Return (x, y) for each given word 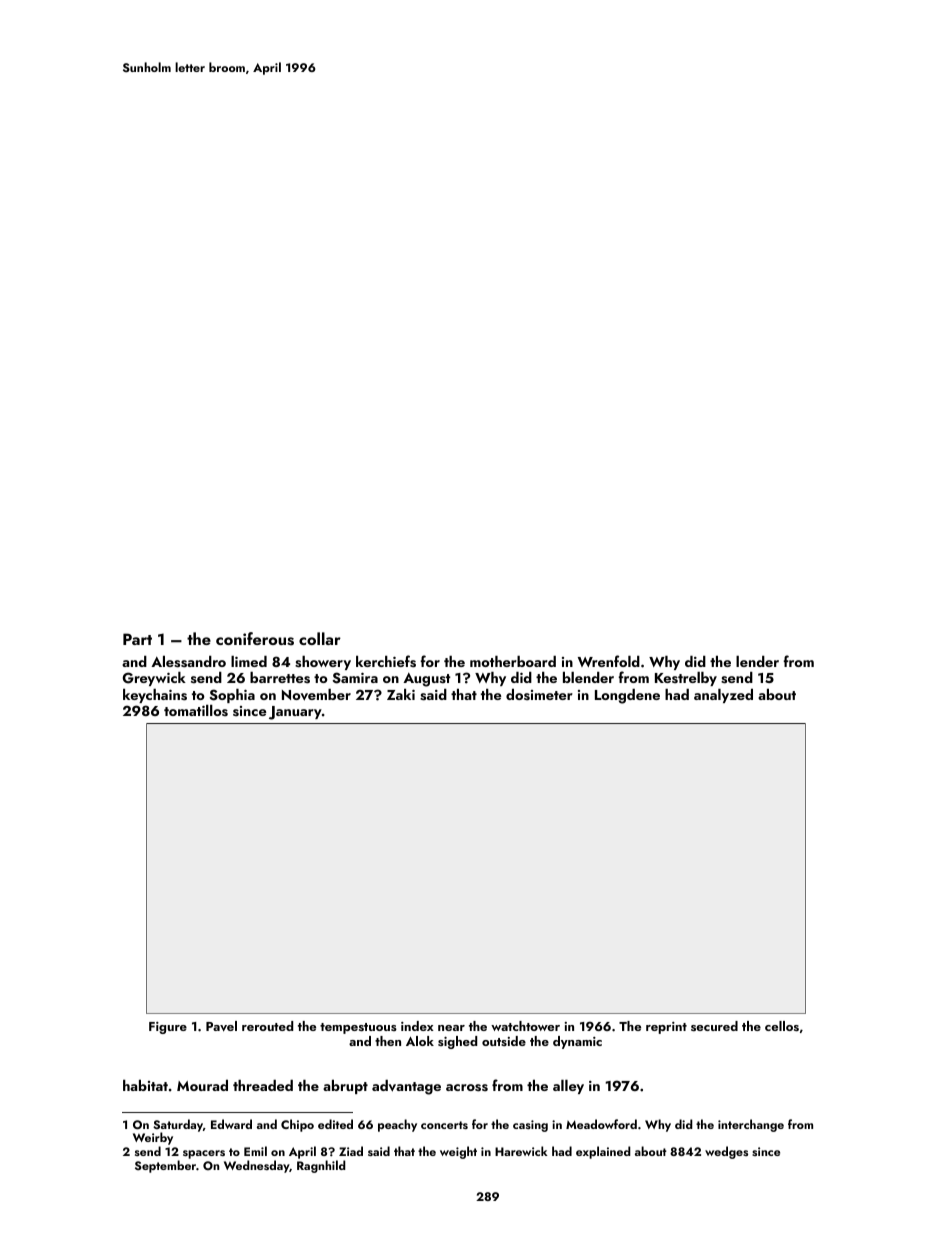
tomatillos (196, 710)
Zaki (401, 694)
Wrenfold (609, 661)
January (295, 713)
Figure (168, 1028)
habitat (145, 1085)
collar (320, 638)
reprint (666, 1028)
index (417, 1026)
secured (714, 1026)
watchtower (525, 1026)
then (388, 1041)
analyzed (723, 696)
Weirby (153, 1138)
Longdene (627, 696)
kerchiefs (386, 661)
